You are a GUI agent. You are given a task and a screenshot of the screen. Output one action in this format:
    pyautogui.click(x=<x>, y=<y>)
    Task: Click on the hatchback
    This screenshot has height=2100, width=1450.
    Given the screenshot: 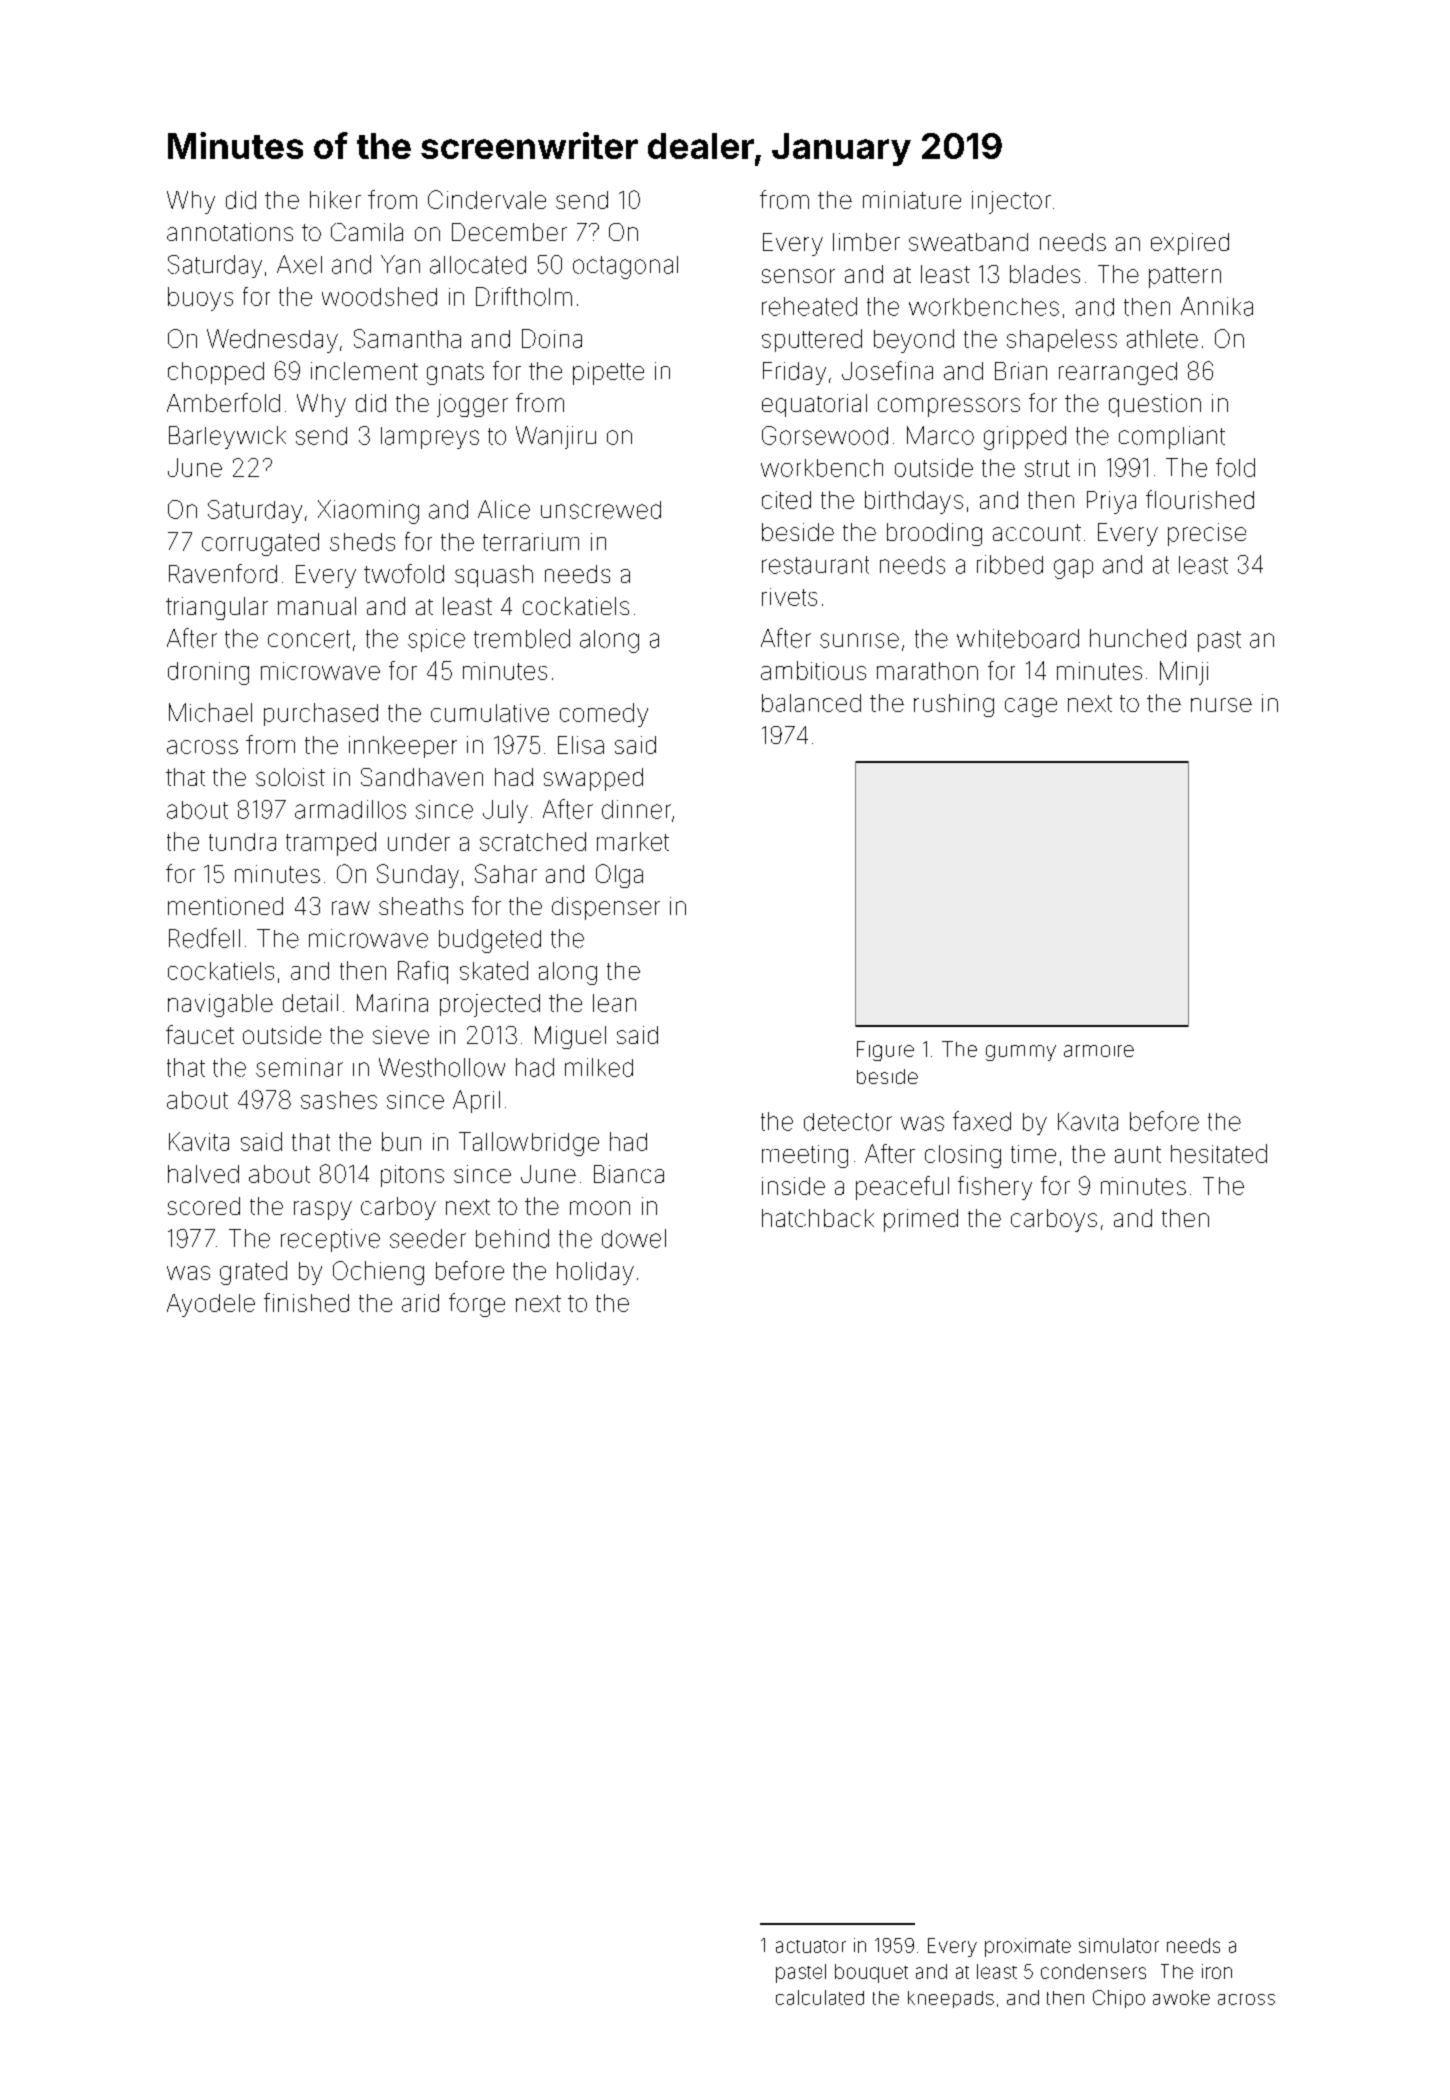 What is the action you would take?
    pyautogui.click(x=818, y=1218)
